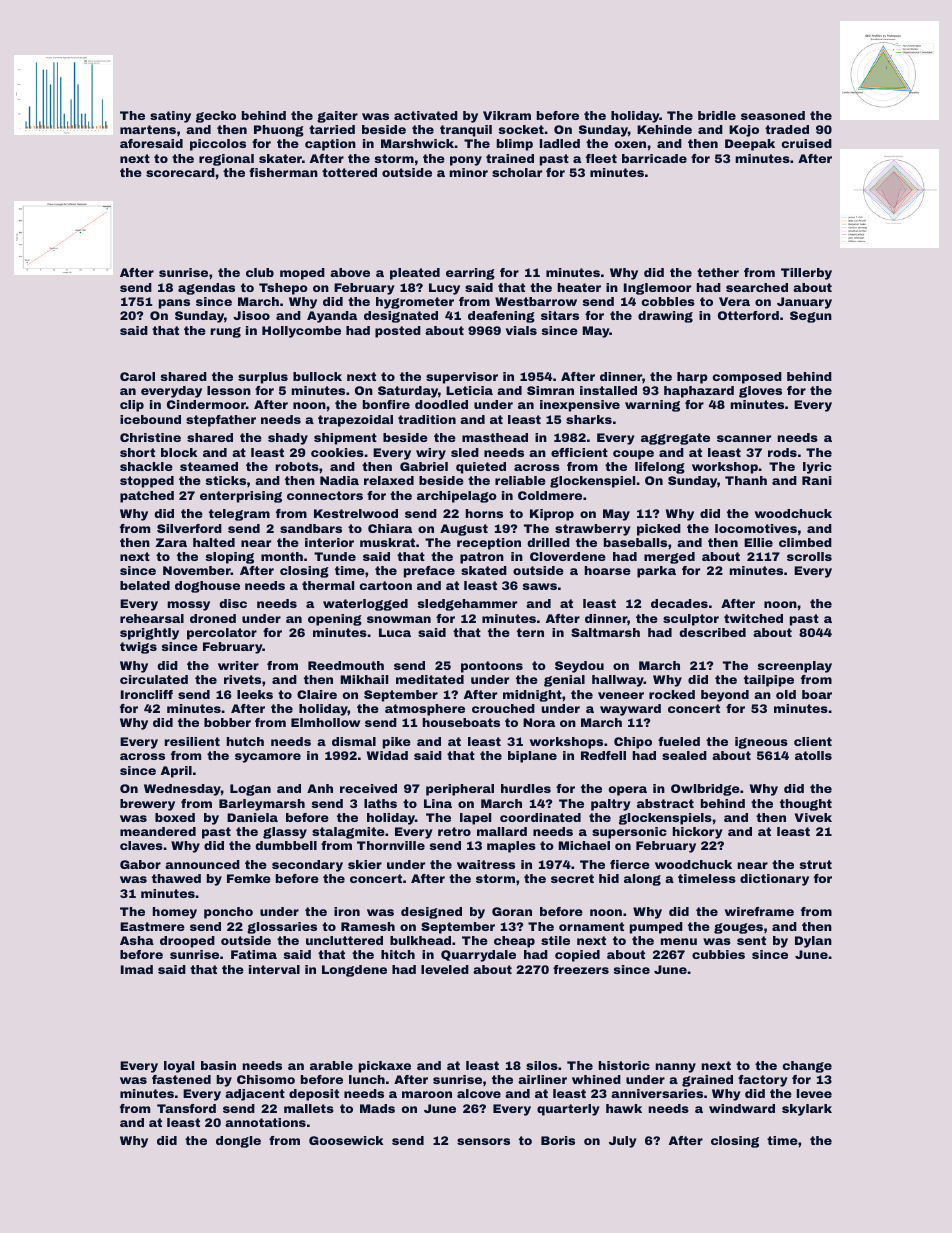  What do you see at coordinates (346, 1140) in the page?
I see `Goosewick` at bounding box center [346, 1140].
